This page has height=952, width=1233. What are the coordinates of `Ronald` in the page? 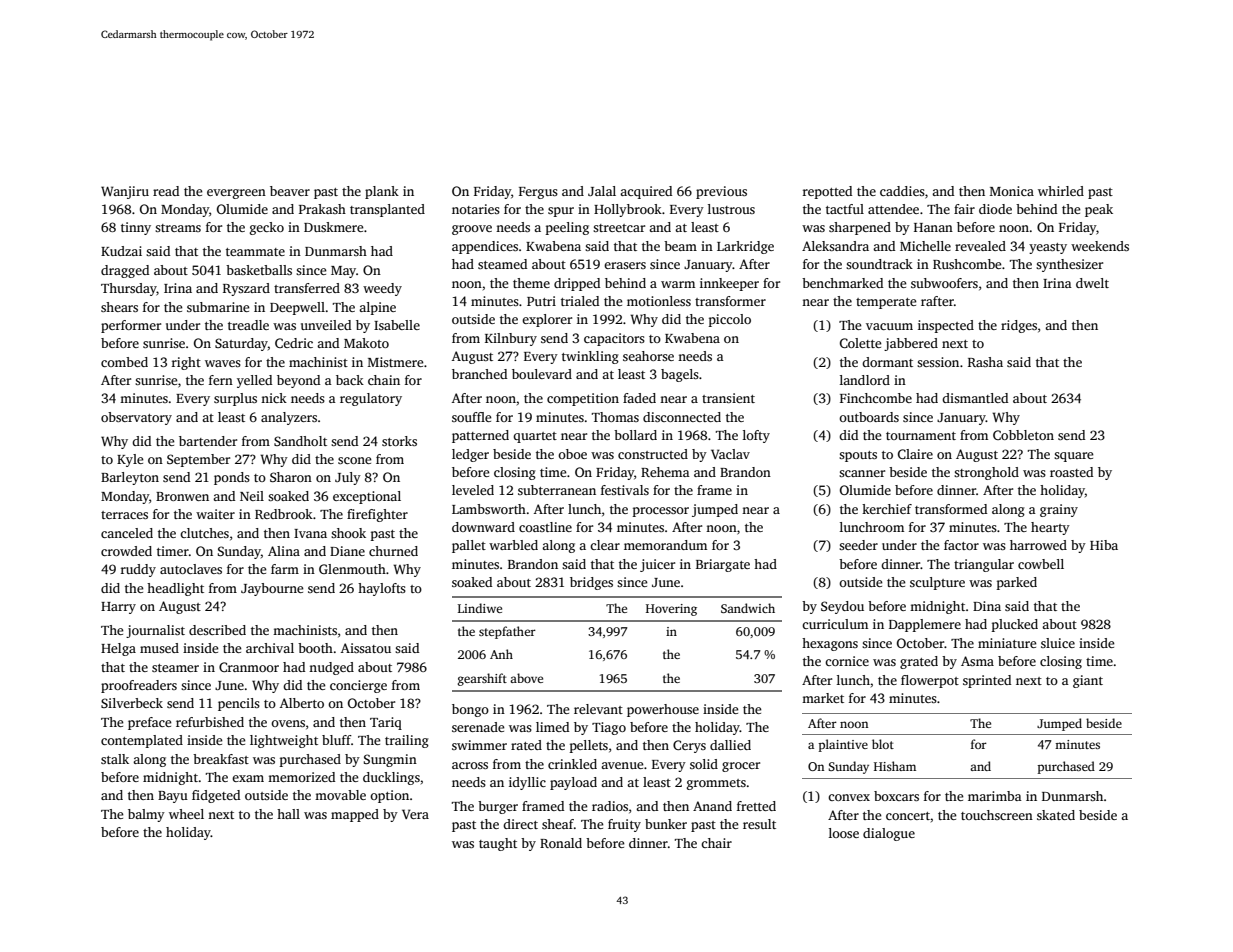 It's located at (561, 843).
